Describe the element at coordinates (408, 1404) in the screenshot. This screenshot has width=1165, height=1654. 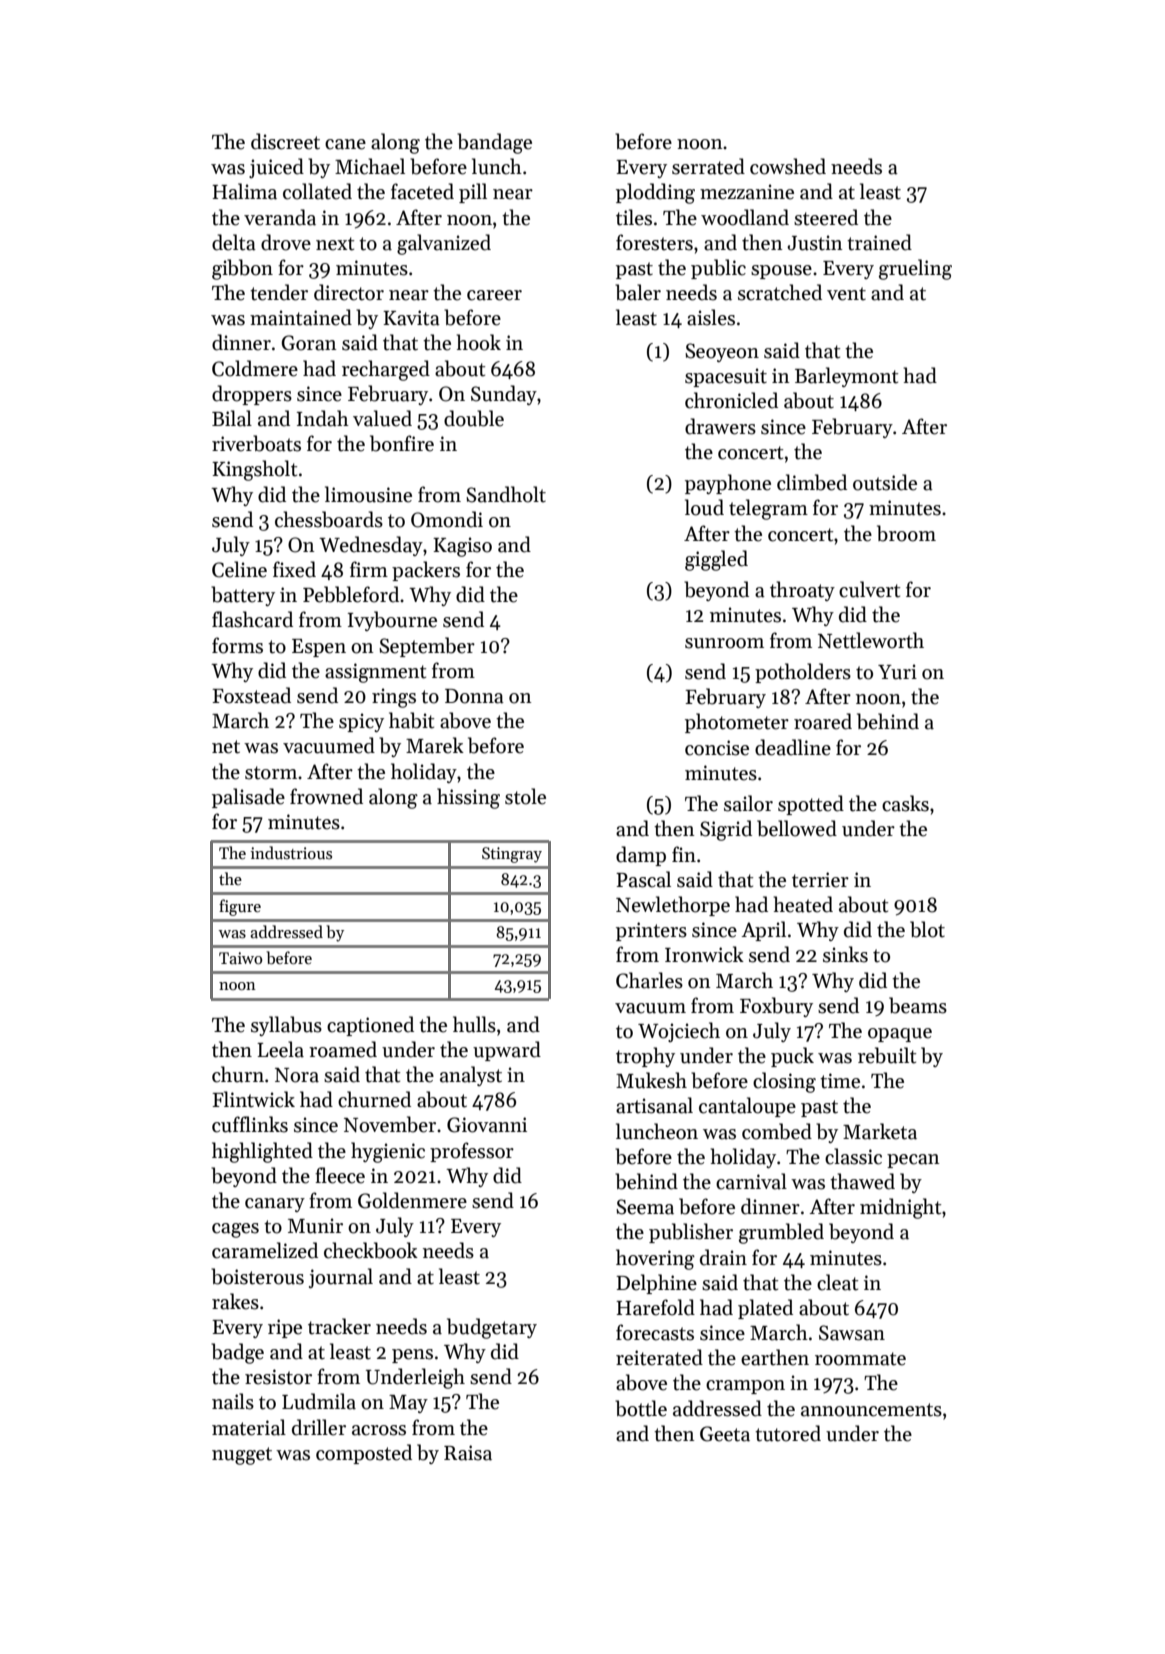
I see `May` at that location.
